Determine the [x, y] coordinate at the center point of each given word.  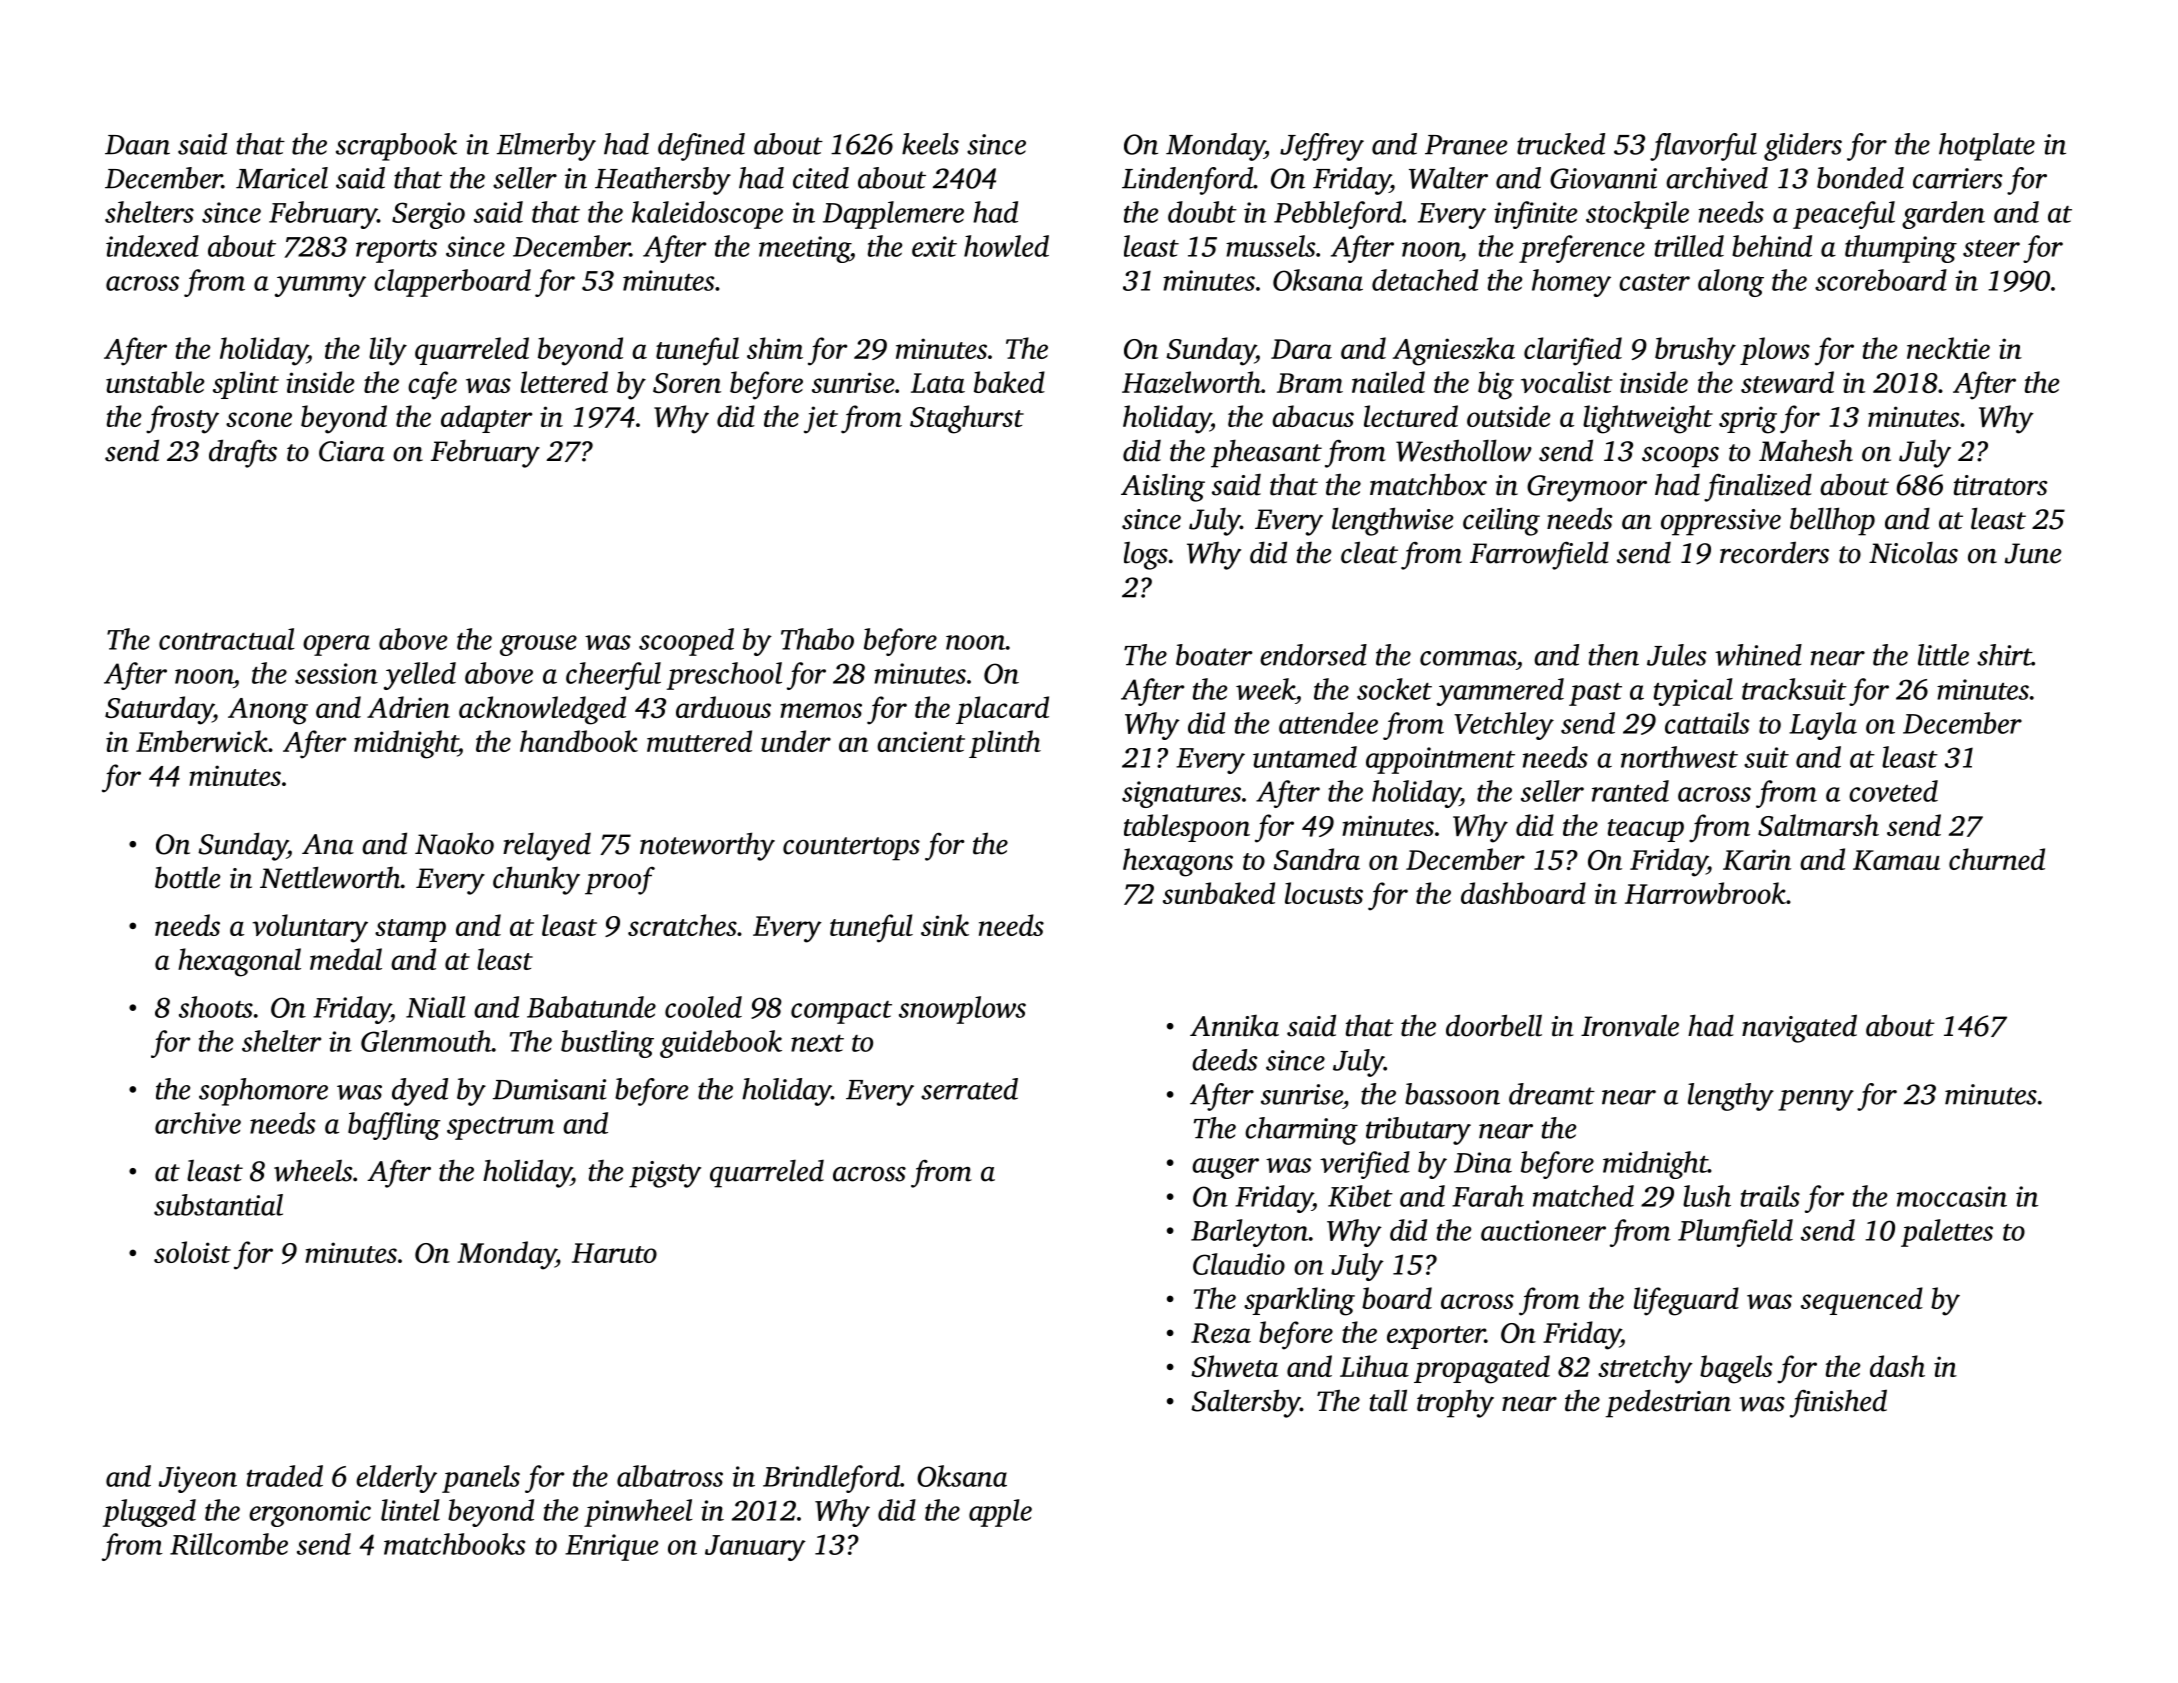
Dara [1301, 349]
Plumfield [1735, 1233]
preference [1582, 249]
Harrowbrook [1705, 893]
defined [701, 147]
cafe [432, 385]
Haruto [614, 1253]
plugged [149, 1513]
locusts [1324, 893]
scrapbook [396, 147]
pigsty [665, 1174]
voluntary [310, 928]
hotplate [1987, 147]
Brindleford [831, 1479]
